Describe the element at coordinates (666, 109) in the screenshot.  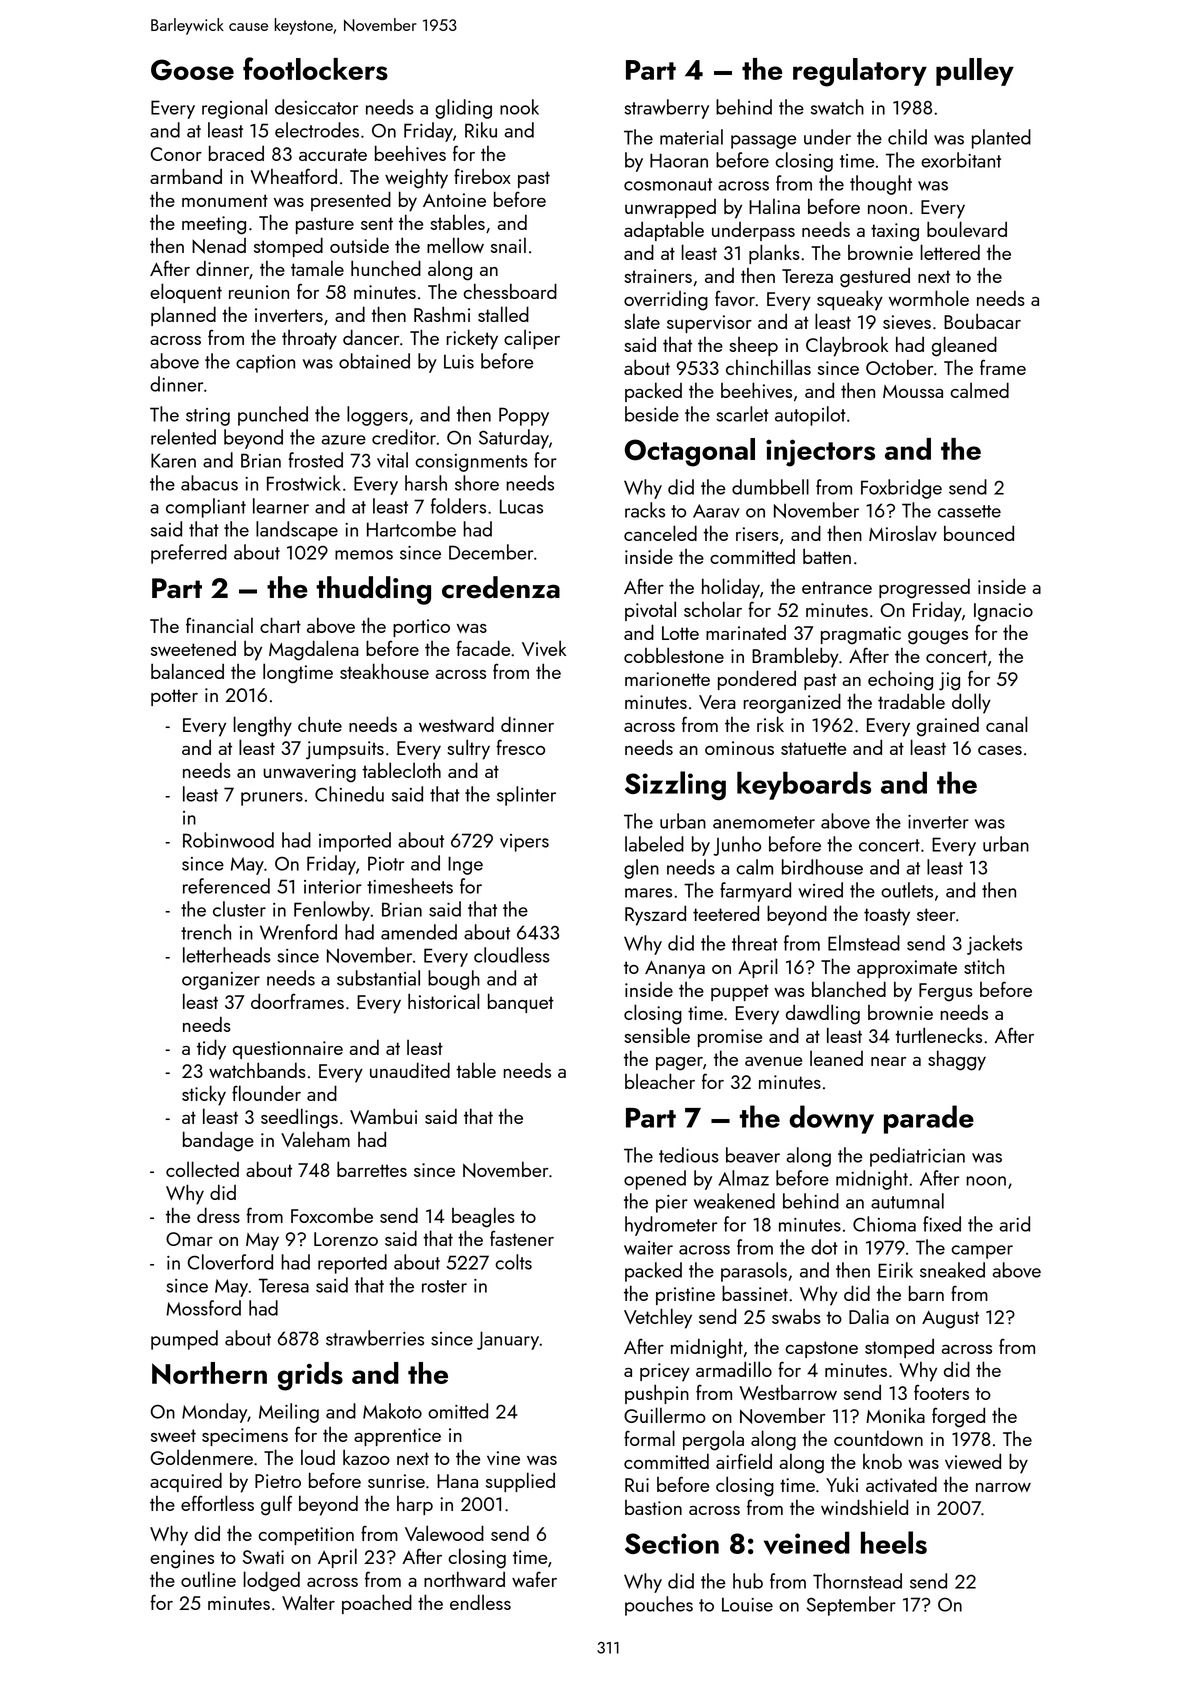
I see `strawberry` at that location.
